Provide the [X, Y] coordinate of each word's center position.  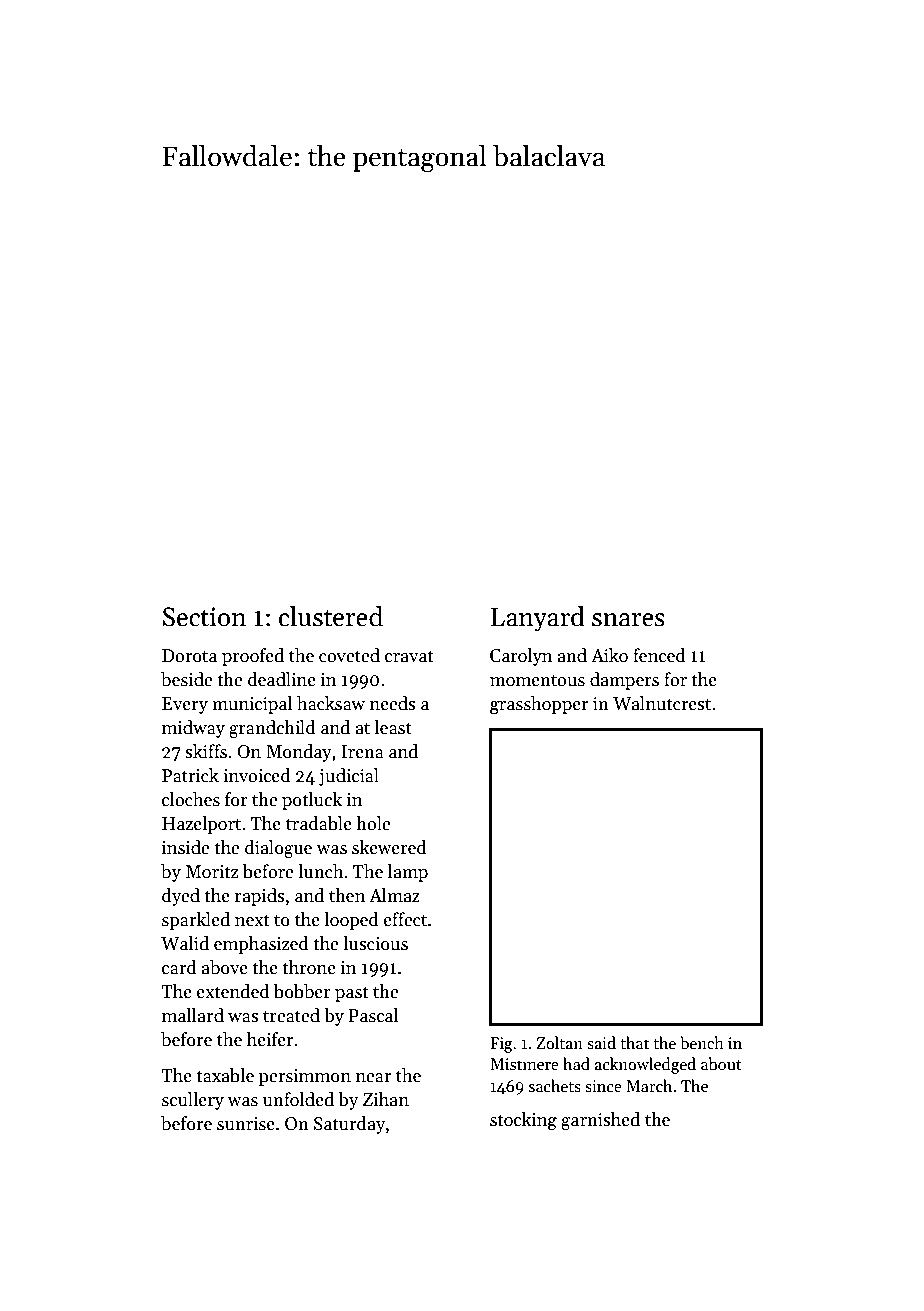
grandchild [272, 729]
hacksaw [331, 703]
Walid [185, 943]
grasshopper [539, 705]
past [352, 994]
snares [628, 620]
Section [204, 617]
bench [702, 1042]
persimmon [305, 1077]
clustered [331, 616]
